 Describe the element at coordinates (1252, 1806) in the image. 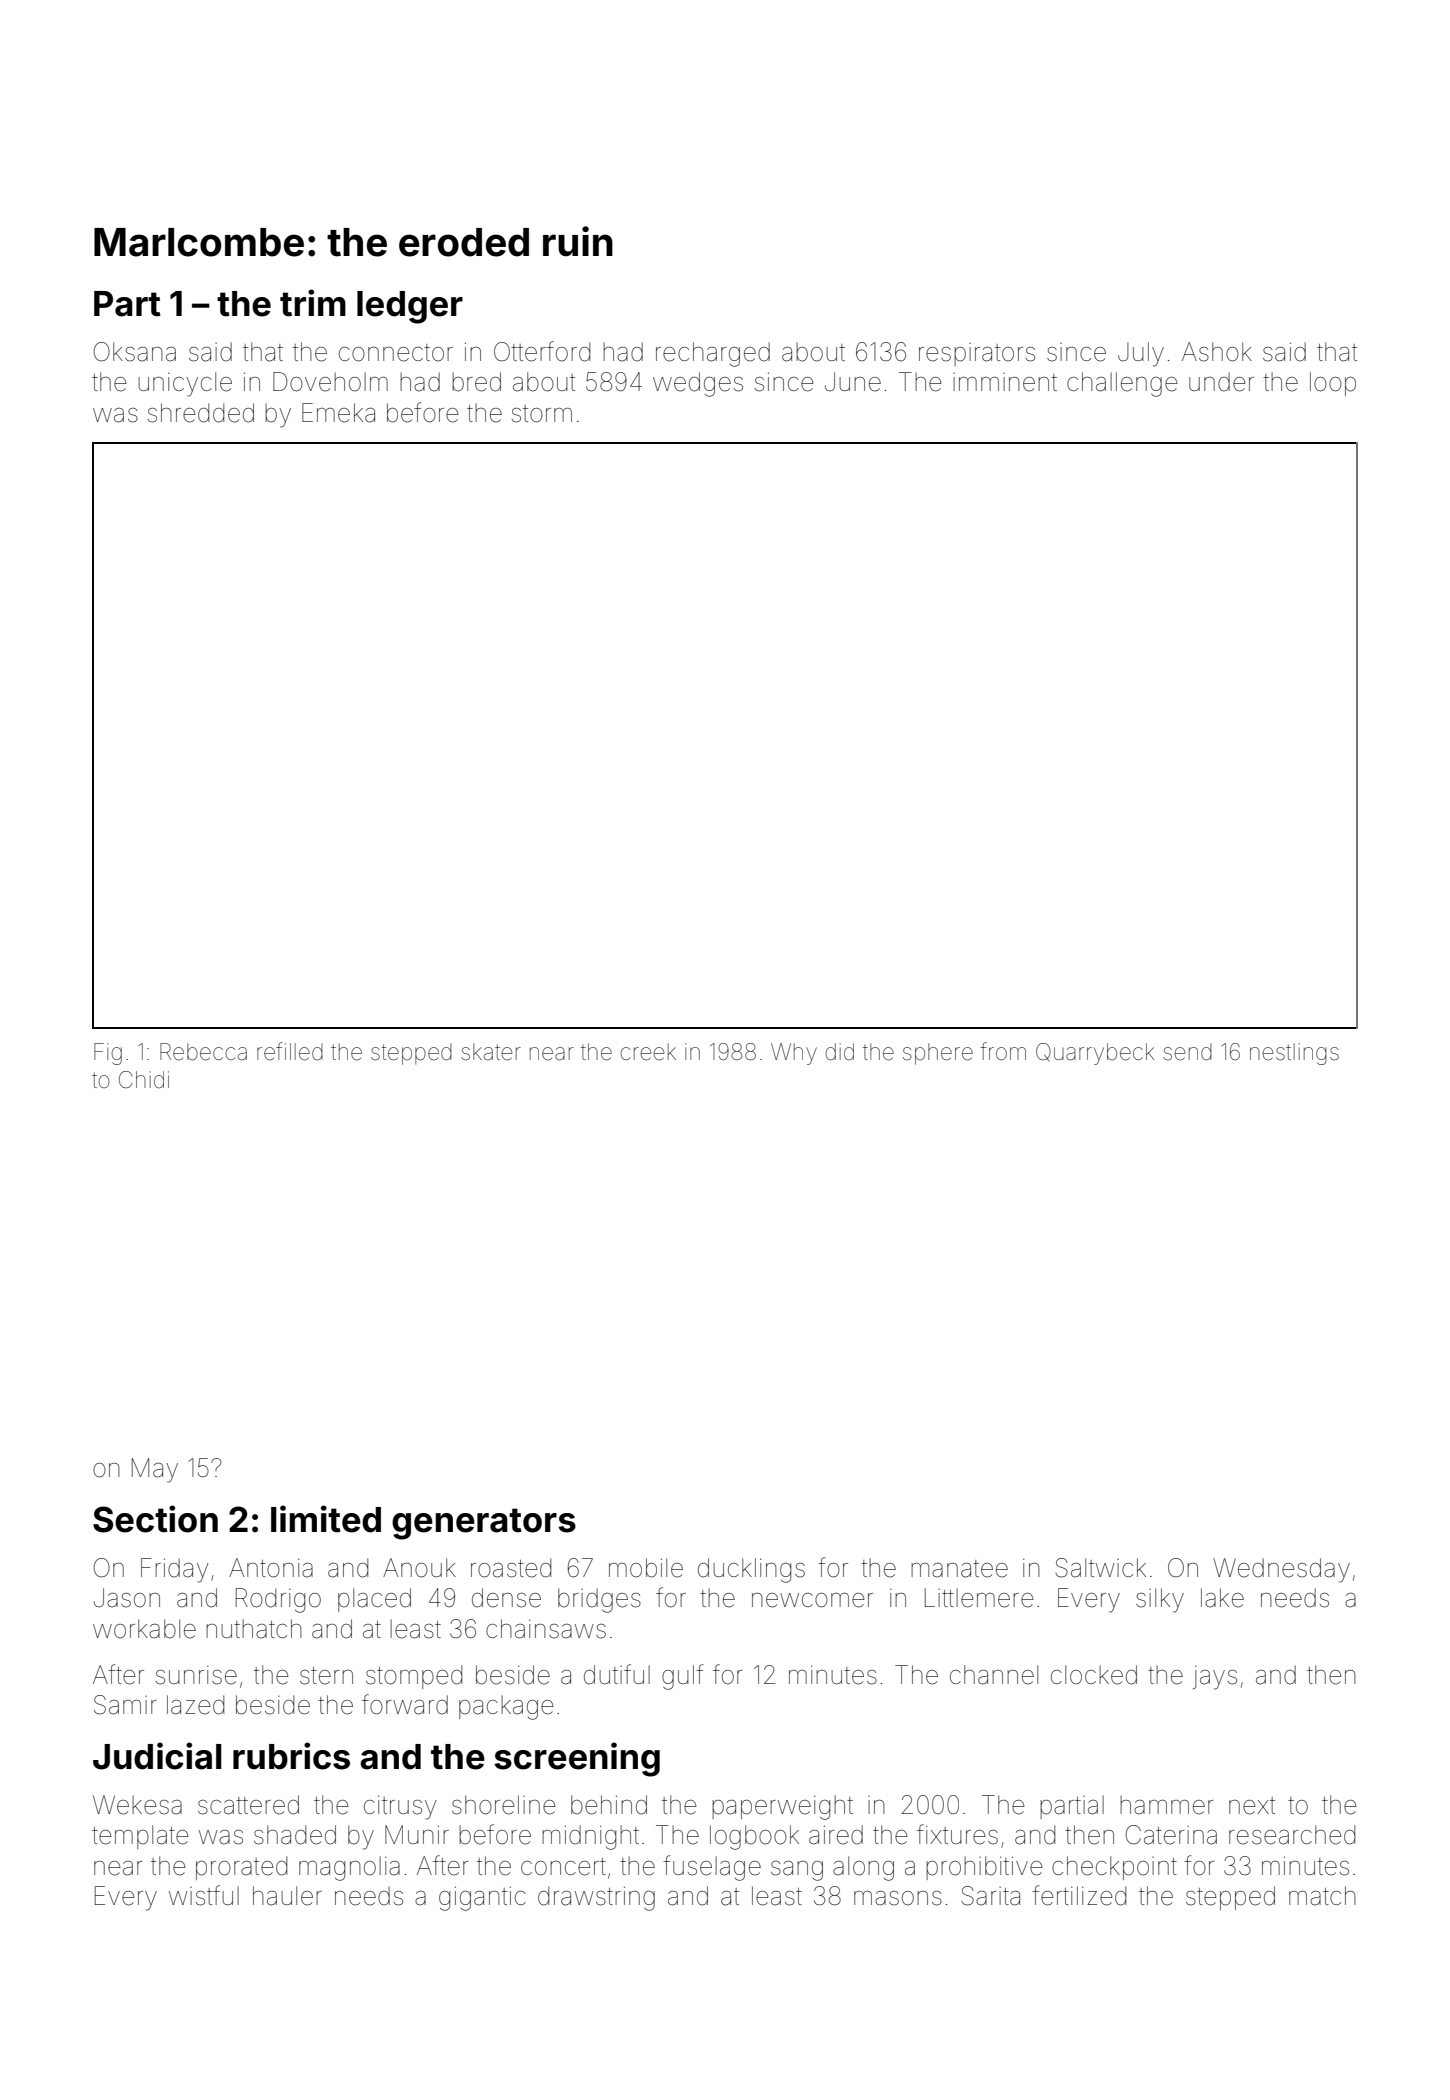

I see `next` at that location.
